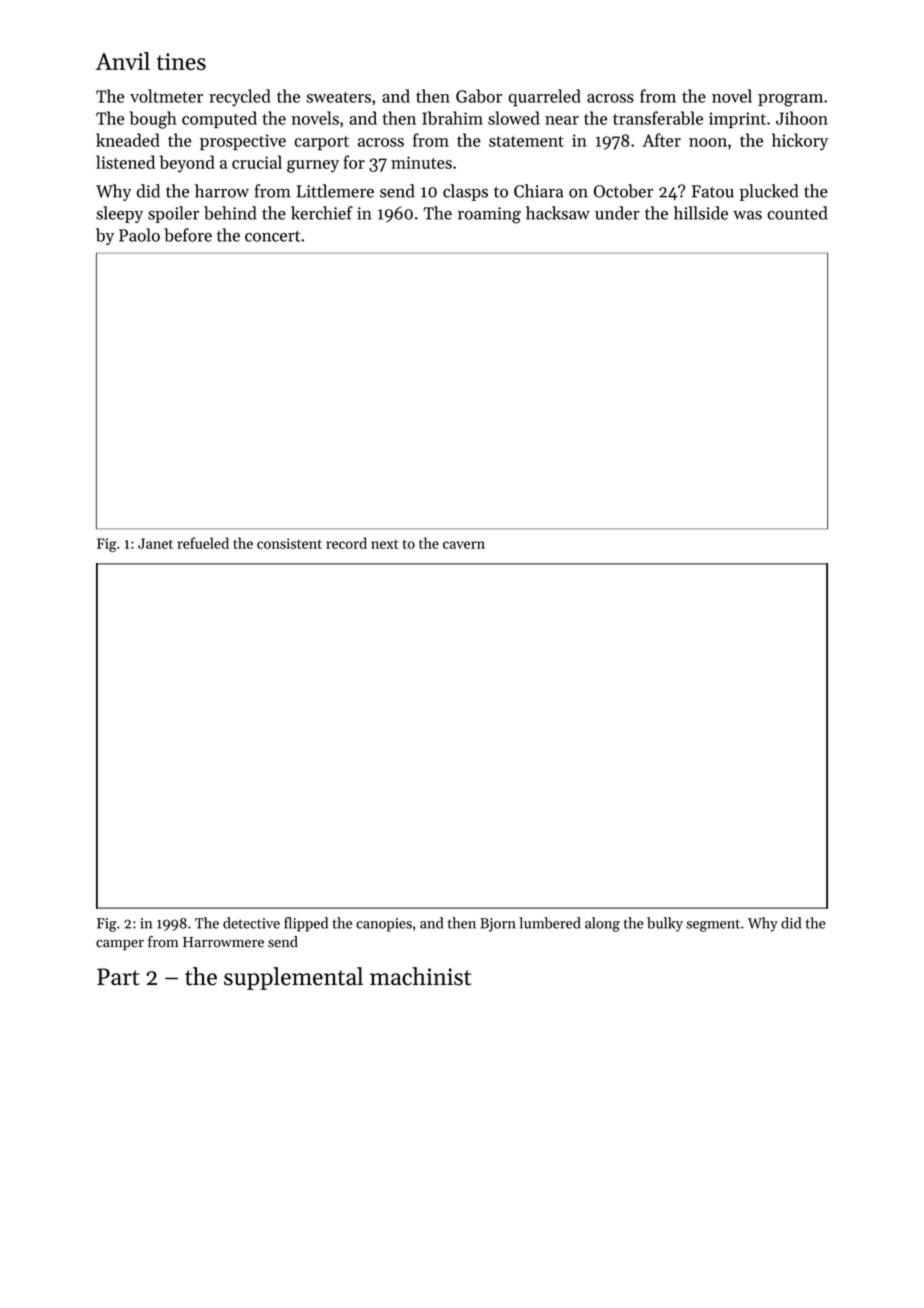 This image has height=1308, width=924. I want to click on tines, so click(181, 61).
